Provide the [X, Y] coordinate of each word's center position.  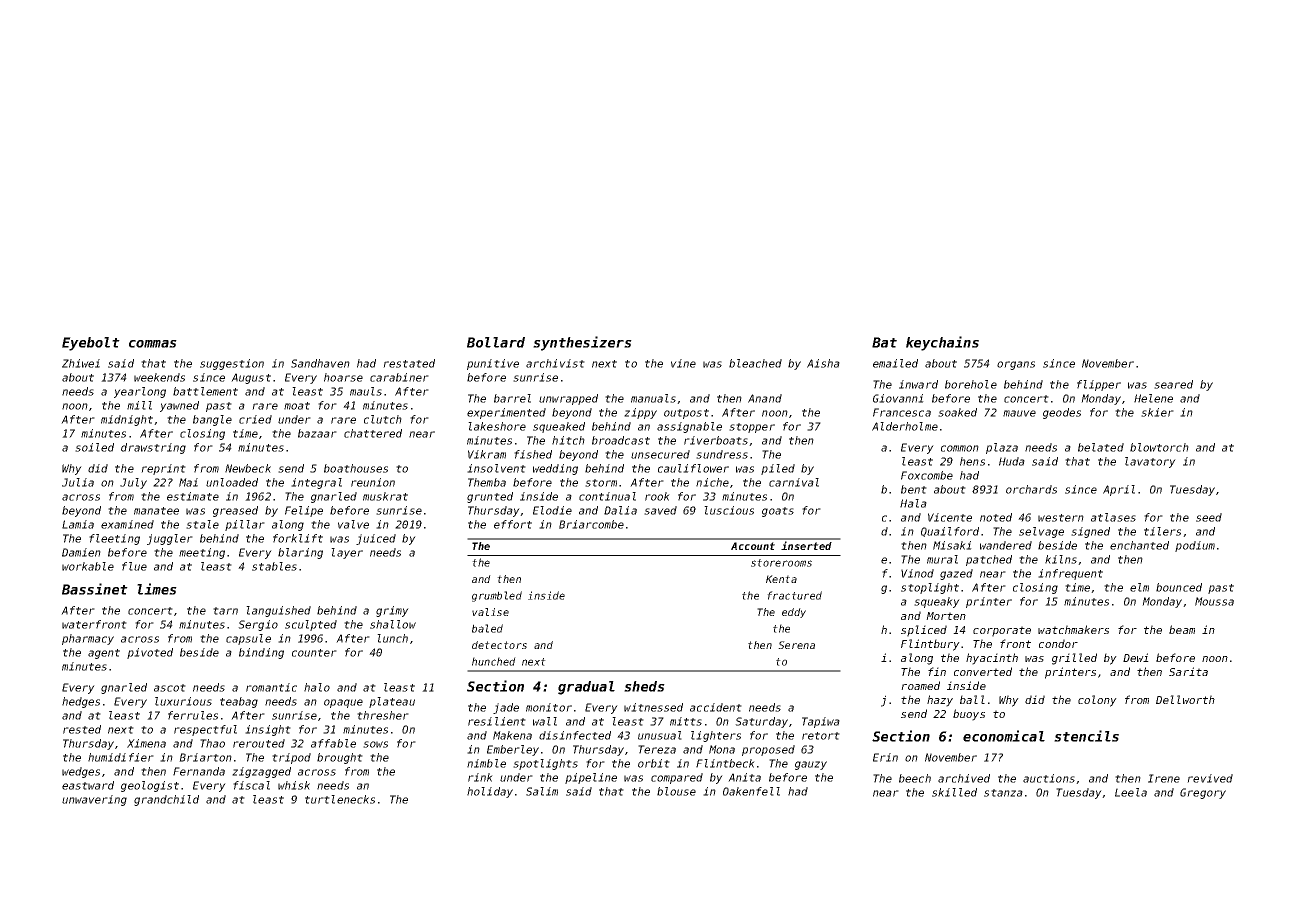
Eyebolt [91, 344]
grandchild [166, 800]
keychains [942, 343]
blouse [676, 791]
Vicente [950, 517]
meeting [202, 553]
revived [1210, 778]
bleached [755, 363]
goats [778, 512]
